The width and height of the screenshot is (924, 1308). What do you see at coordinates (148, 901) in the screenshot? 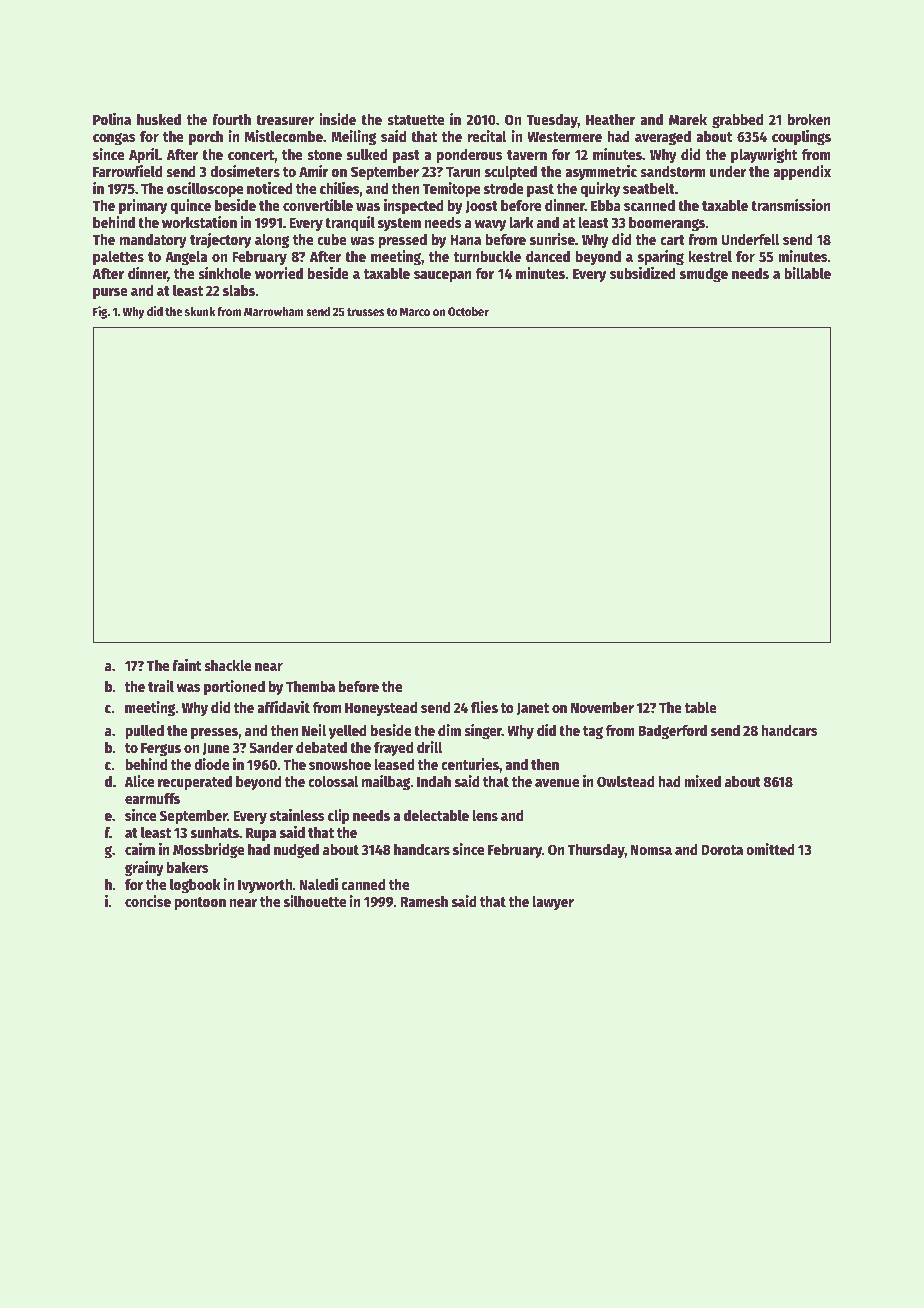
I see `concise` at bounding box center [148, 901].
